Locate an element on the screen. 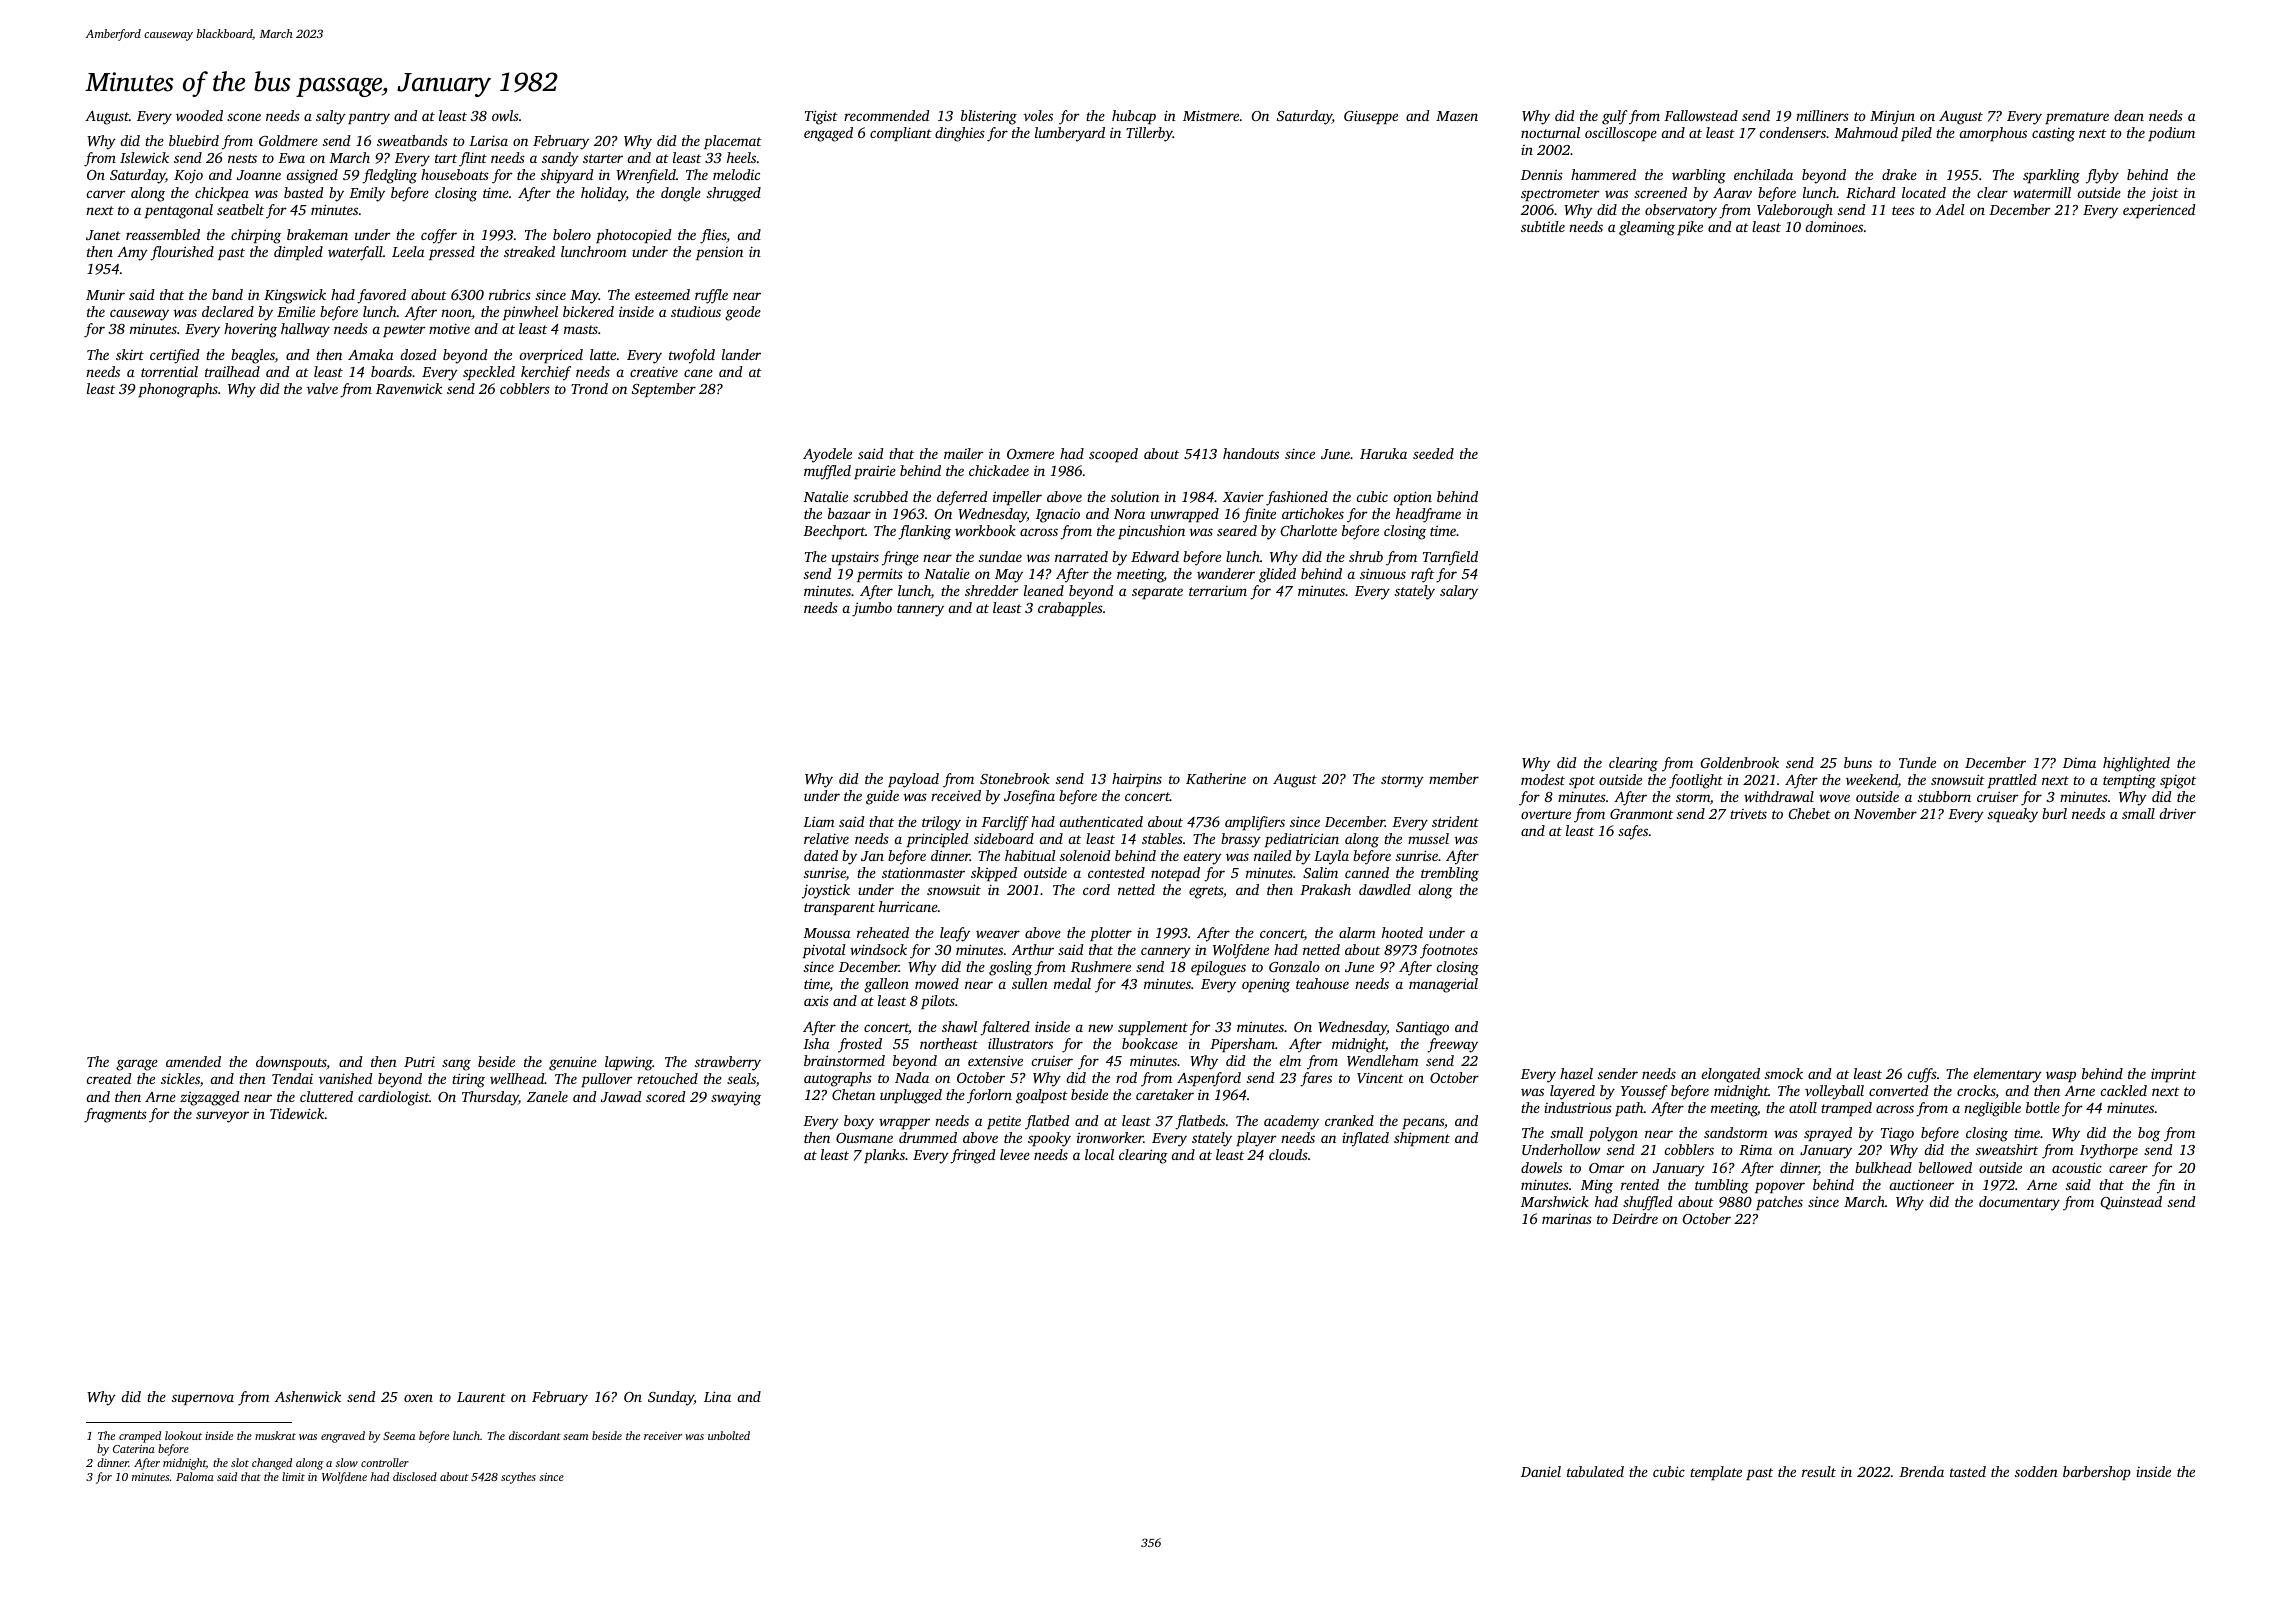 The width and height of the screenshot is (2282, 1614). Islewick is located at coordinates (144, 157).
